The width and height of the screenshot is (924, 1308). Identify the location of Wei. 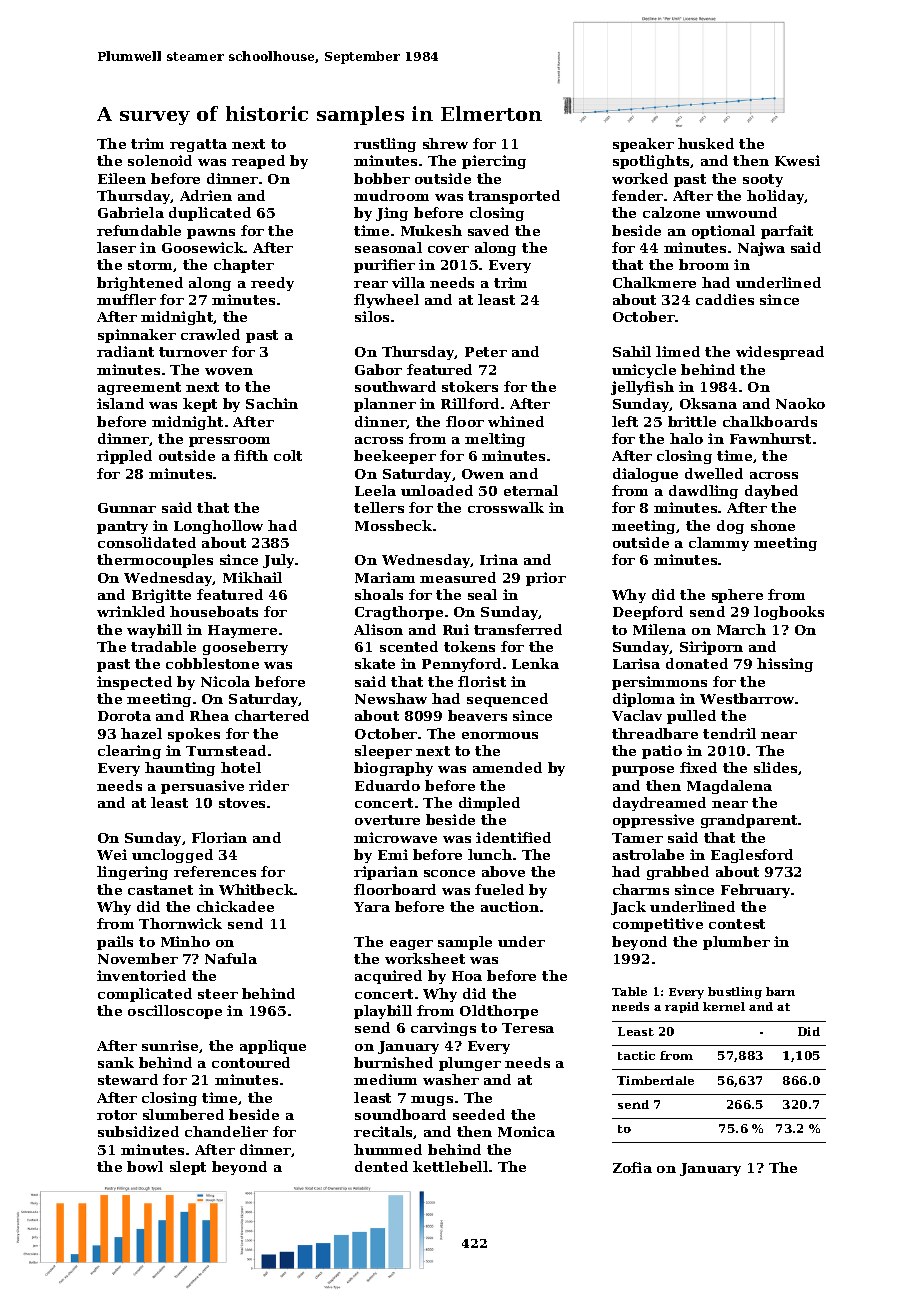
(112, 854).
